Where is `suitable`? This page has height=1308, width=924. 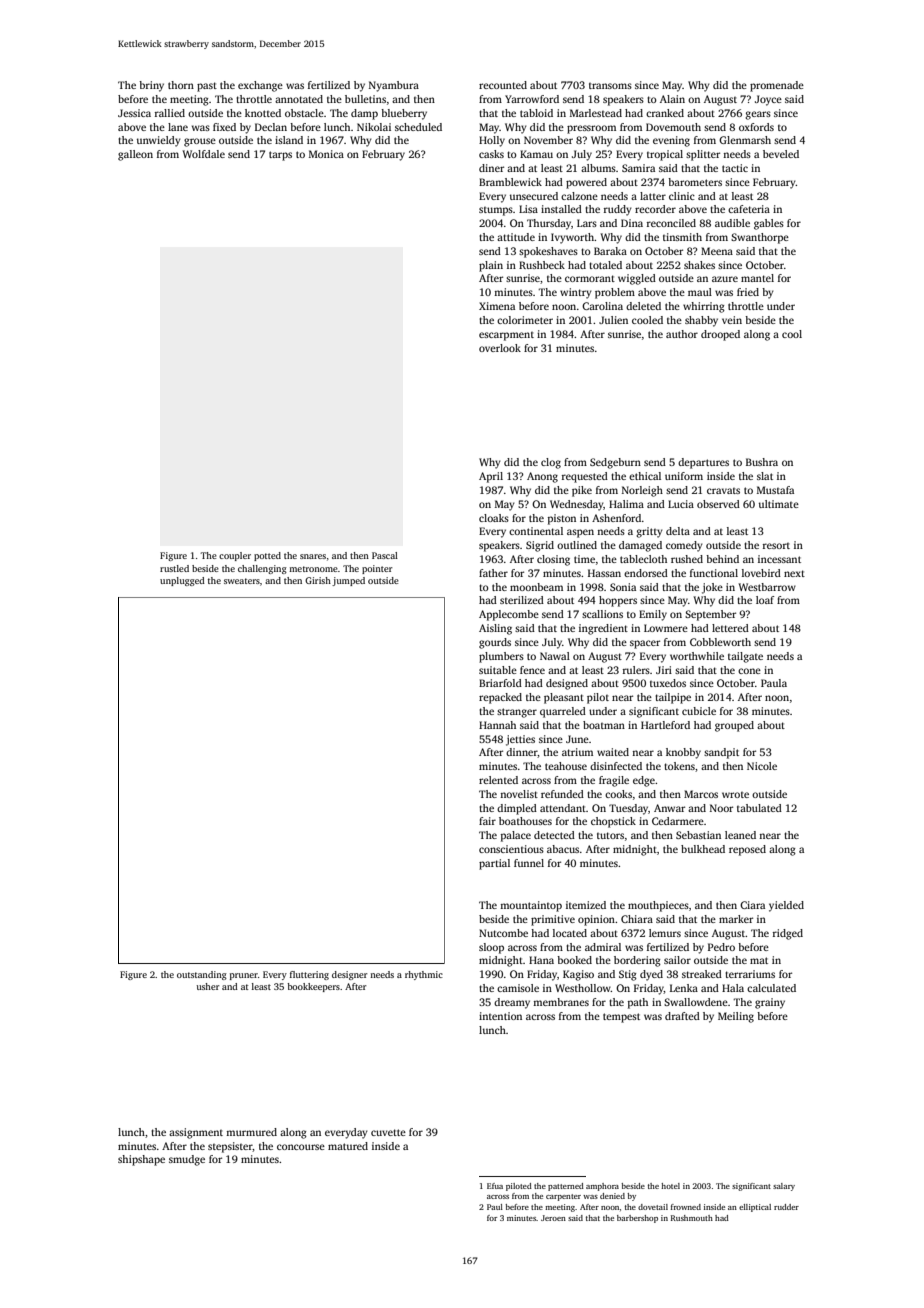 suitable is located at coordinates (498, 670).
